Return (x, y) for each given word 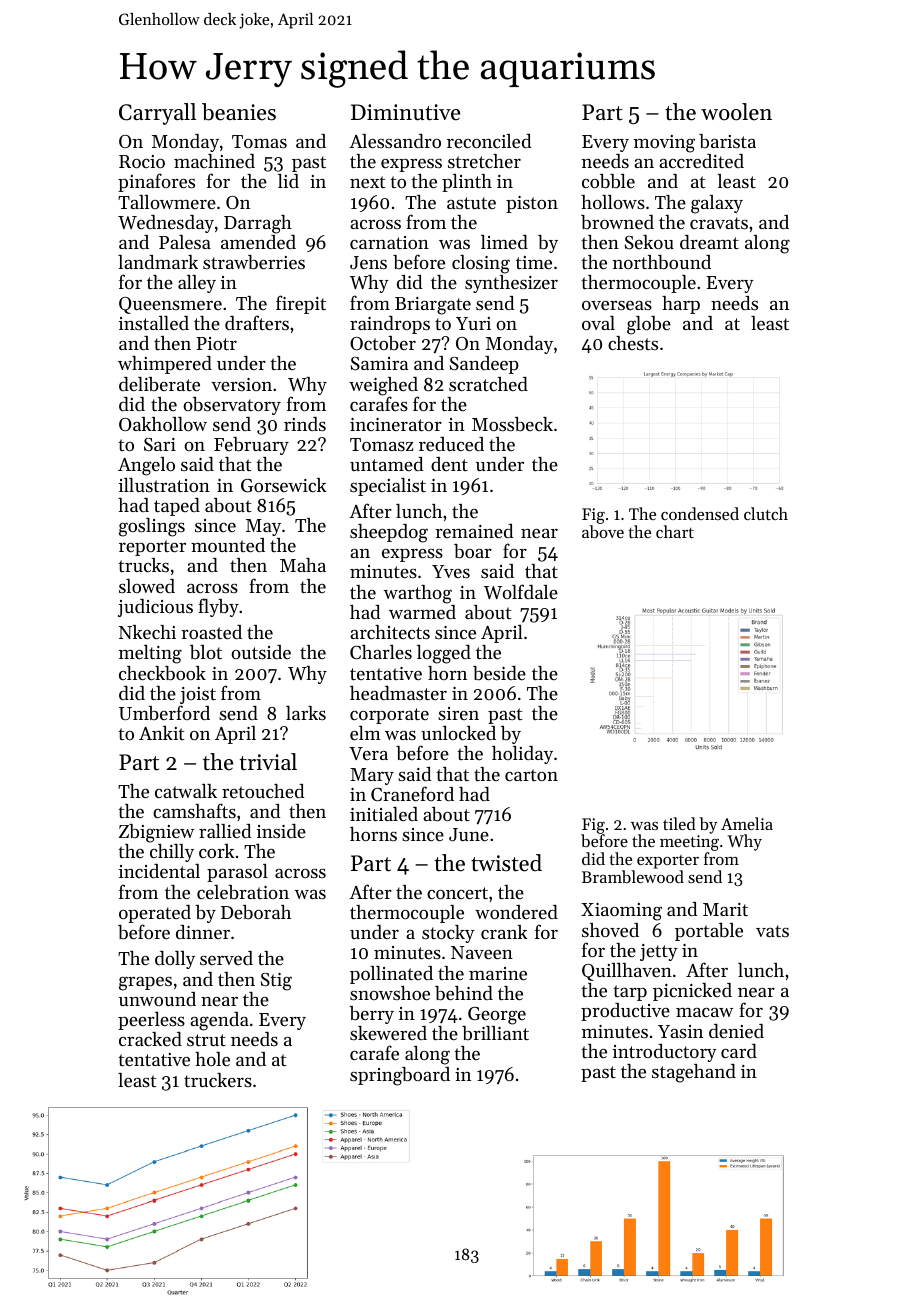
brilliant (495, 1033)
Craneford (412, 794)
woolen (736, 112)
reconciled (489, 141)
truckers (218, 1080)
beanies (239, 112)
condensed (700, 513)
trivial (268, 762)
